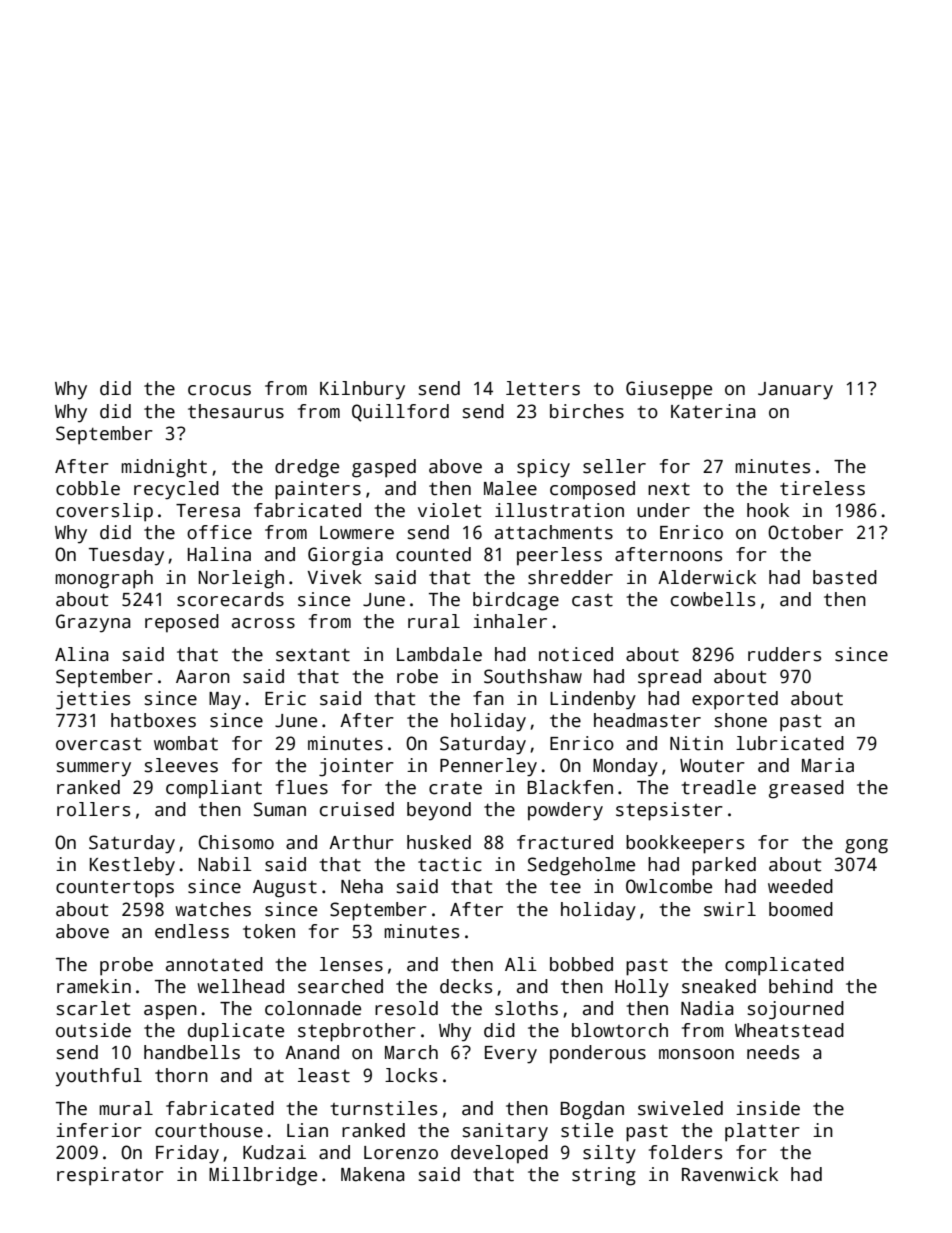 This document has width=952, height=1233. I want to click on basted, so click(845, 577).
